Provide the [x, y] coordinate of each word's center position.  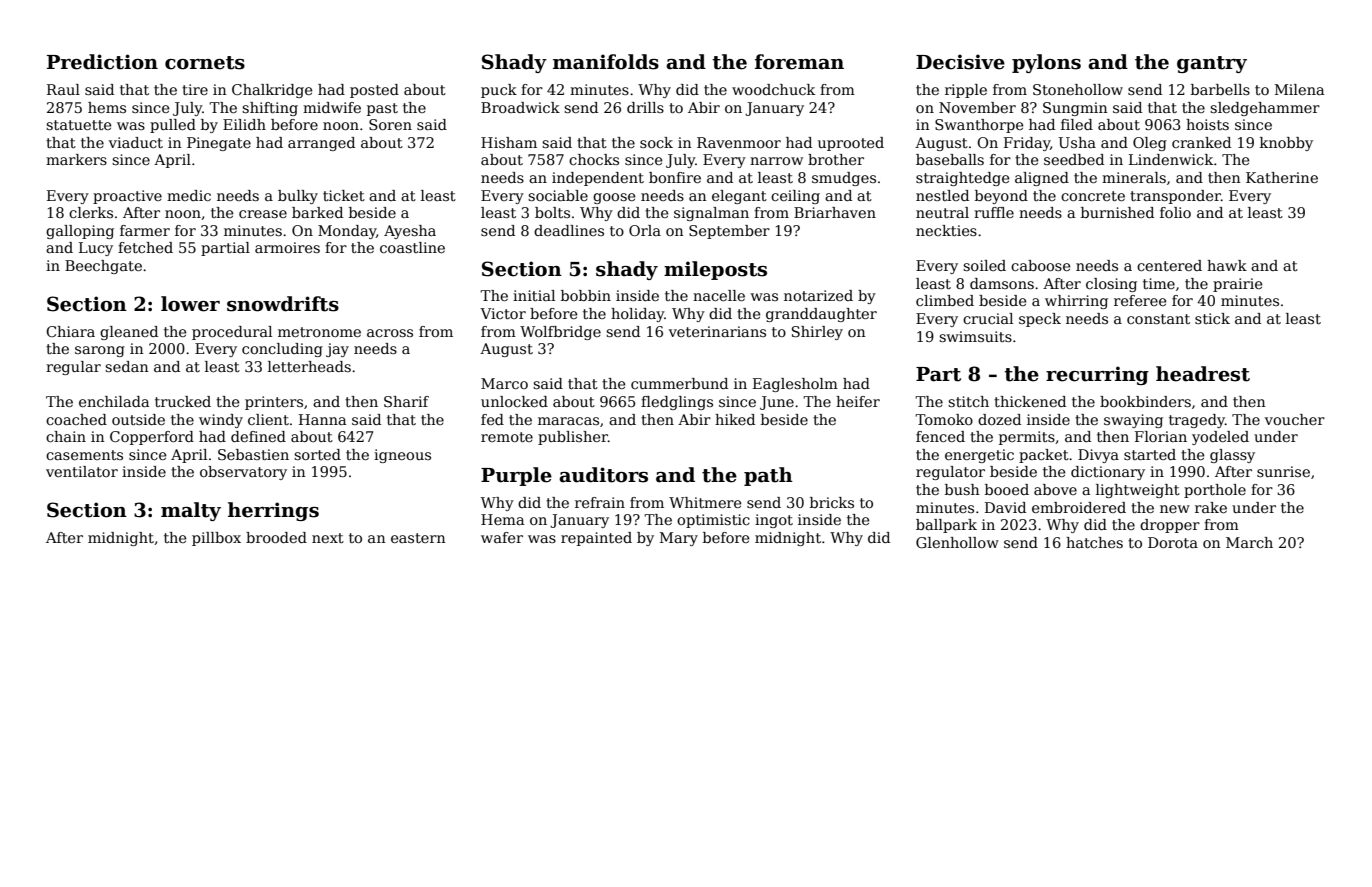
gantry [1212, 64]
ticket [344, 195]
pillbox [216, 539]
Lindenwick [1171, 159]
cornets [205, 63]
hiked [735, 419]
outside [138, 419]
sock [656, 142]
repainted [596, 539]
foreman [799, 62]
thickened [1030, 401]
